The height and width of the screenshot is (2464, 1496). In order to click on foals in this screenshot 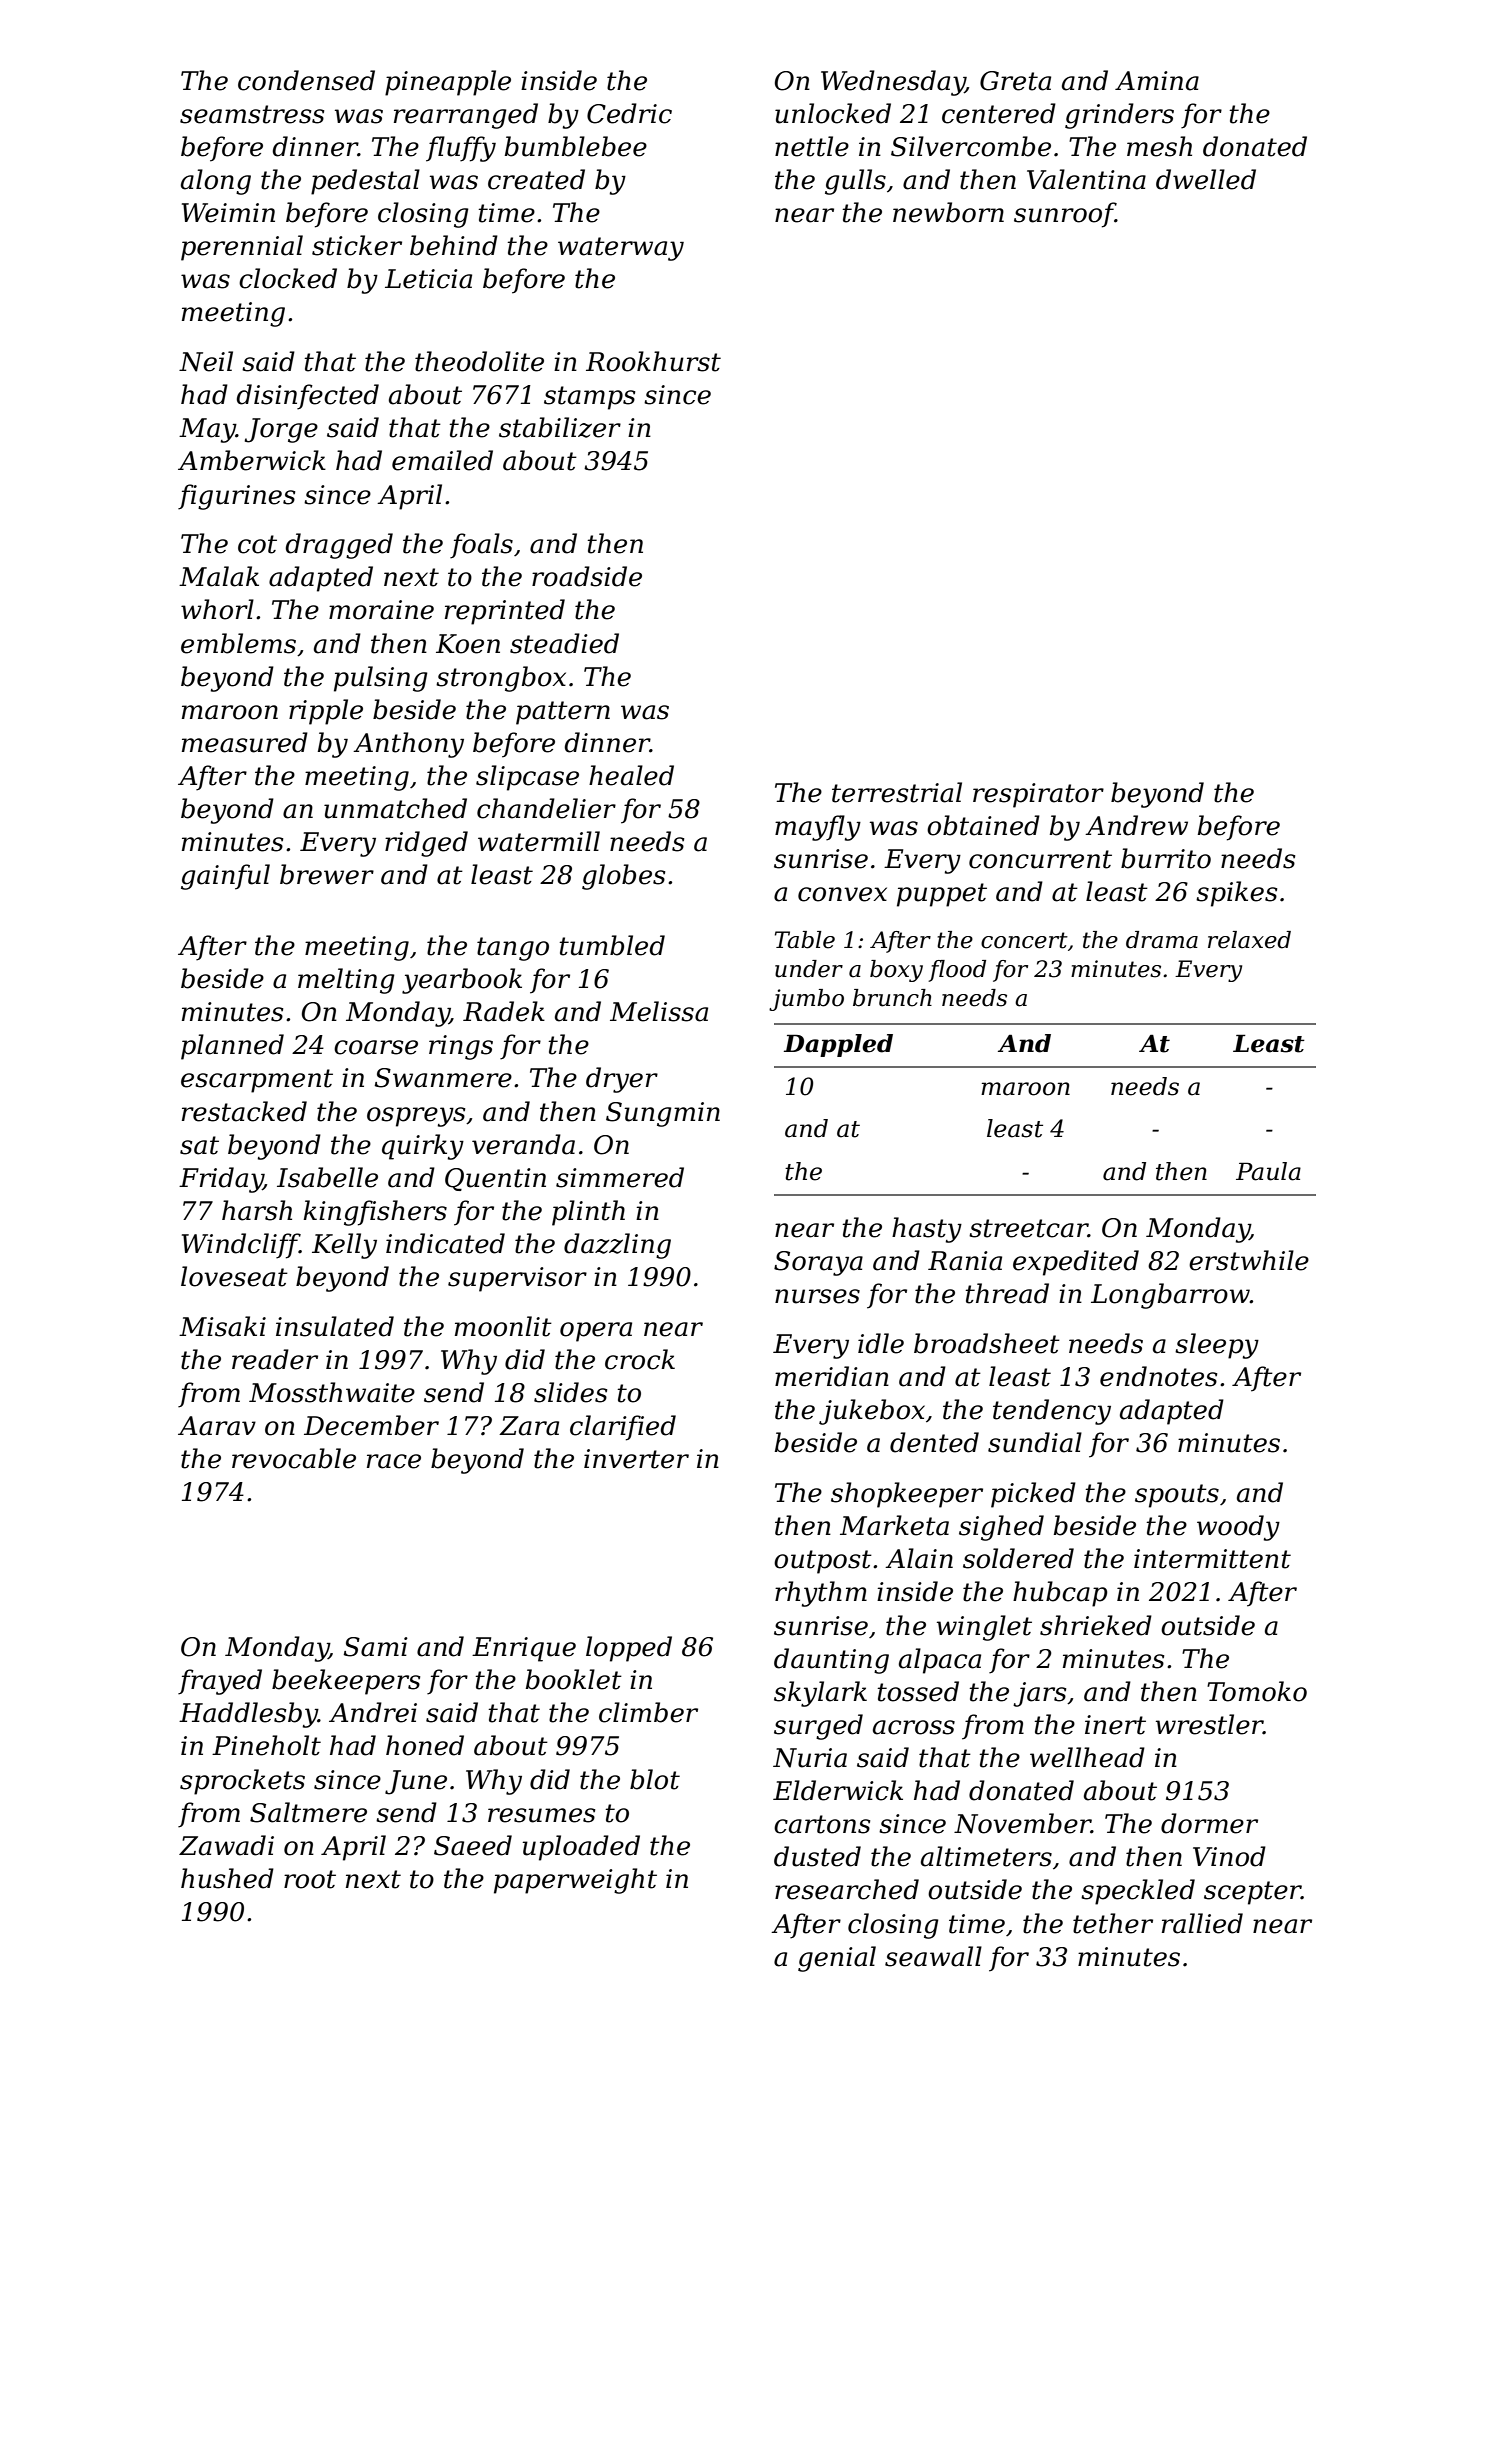, I will do `click(481, 546)`.
